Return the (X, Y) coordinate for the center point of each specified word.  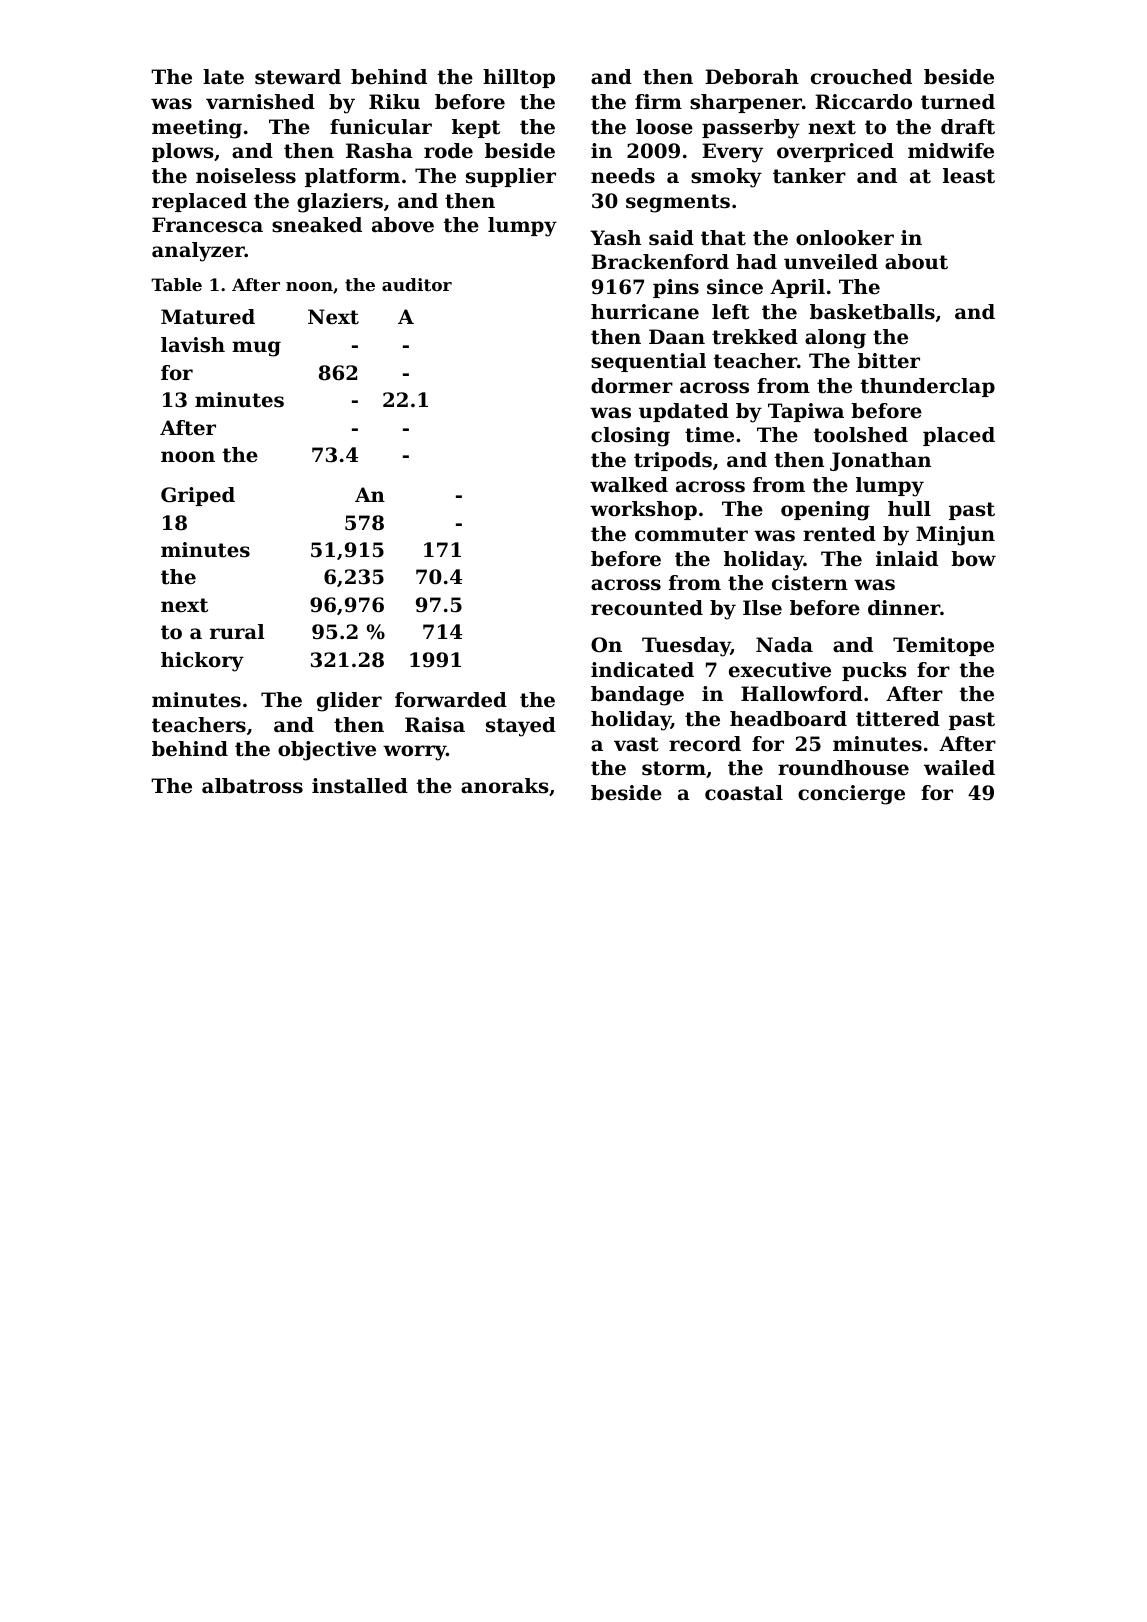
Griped (198, 496)
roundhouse (843, 768)
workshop (643, 510)
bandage (637, 696)
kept (476, 128)
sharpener (746, 103)
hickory (202, 662)
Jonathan (880, 461)
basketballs (872, 312)
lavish (193, 345)
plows (182, 152)
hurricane (645, 312)
